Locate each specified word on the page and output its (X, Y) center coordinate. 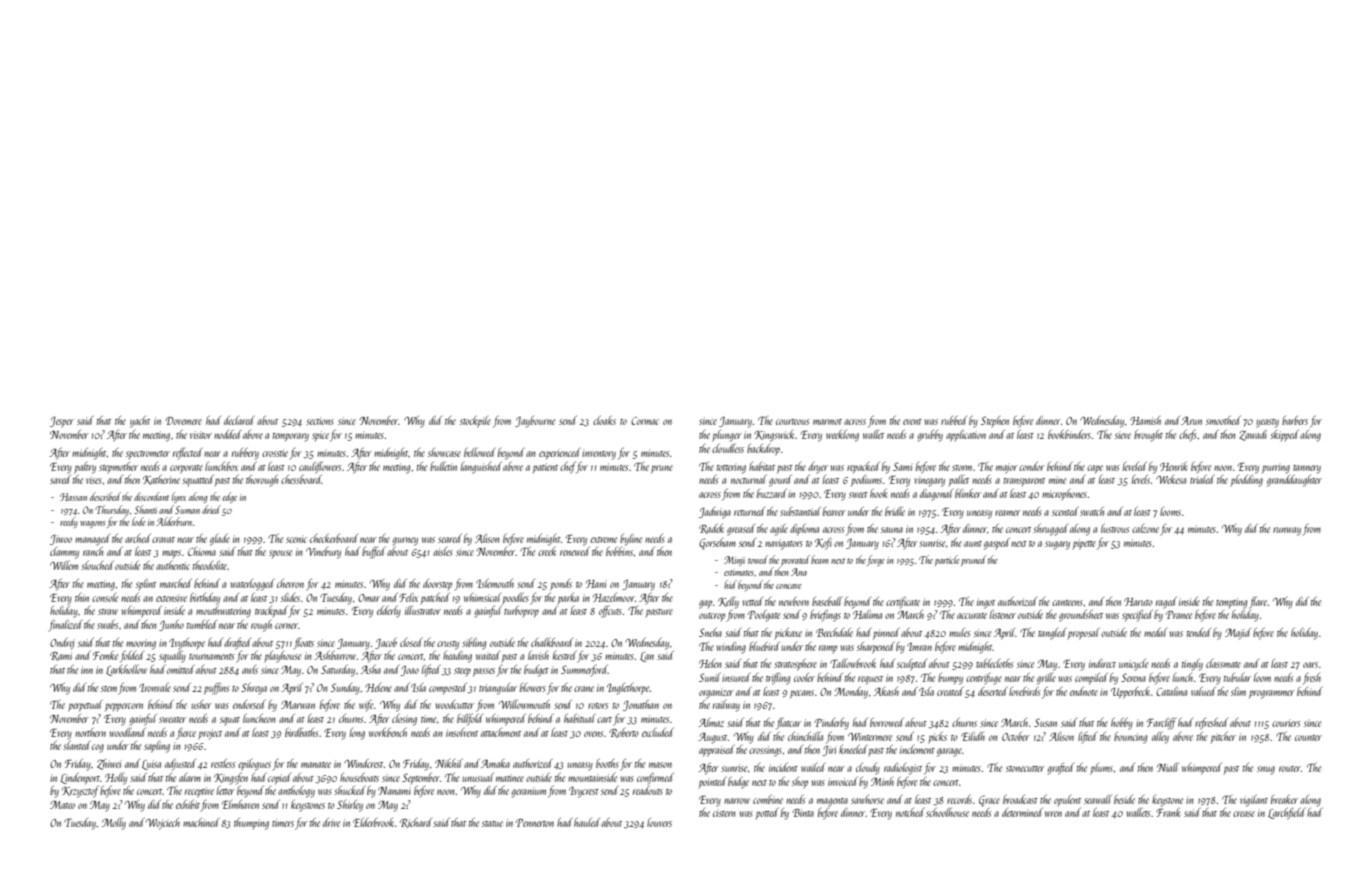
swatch (1092, 511)
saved (60, 479)
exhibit (188, 804)
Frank (1168, 812)
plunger (727, 436)
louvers (659, 822)
